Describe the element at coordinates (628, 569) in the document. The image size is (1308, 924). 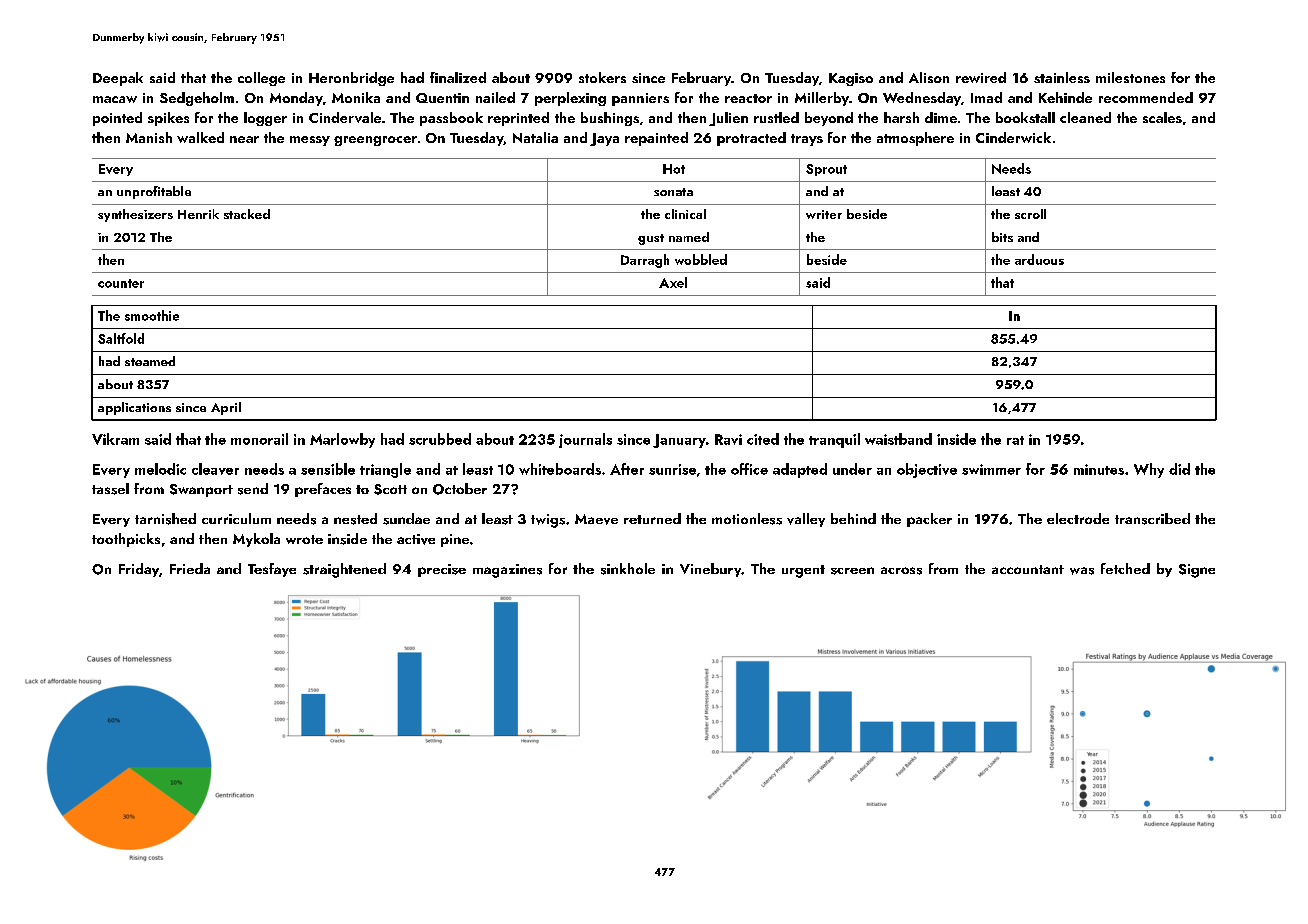
I see `sinkhole` at that location.
